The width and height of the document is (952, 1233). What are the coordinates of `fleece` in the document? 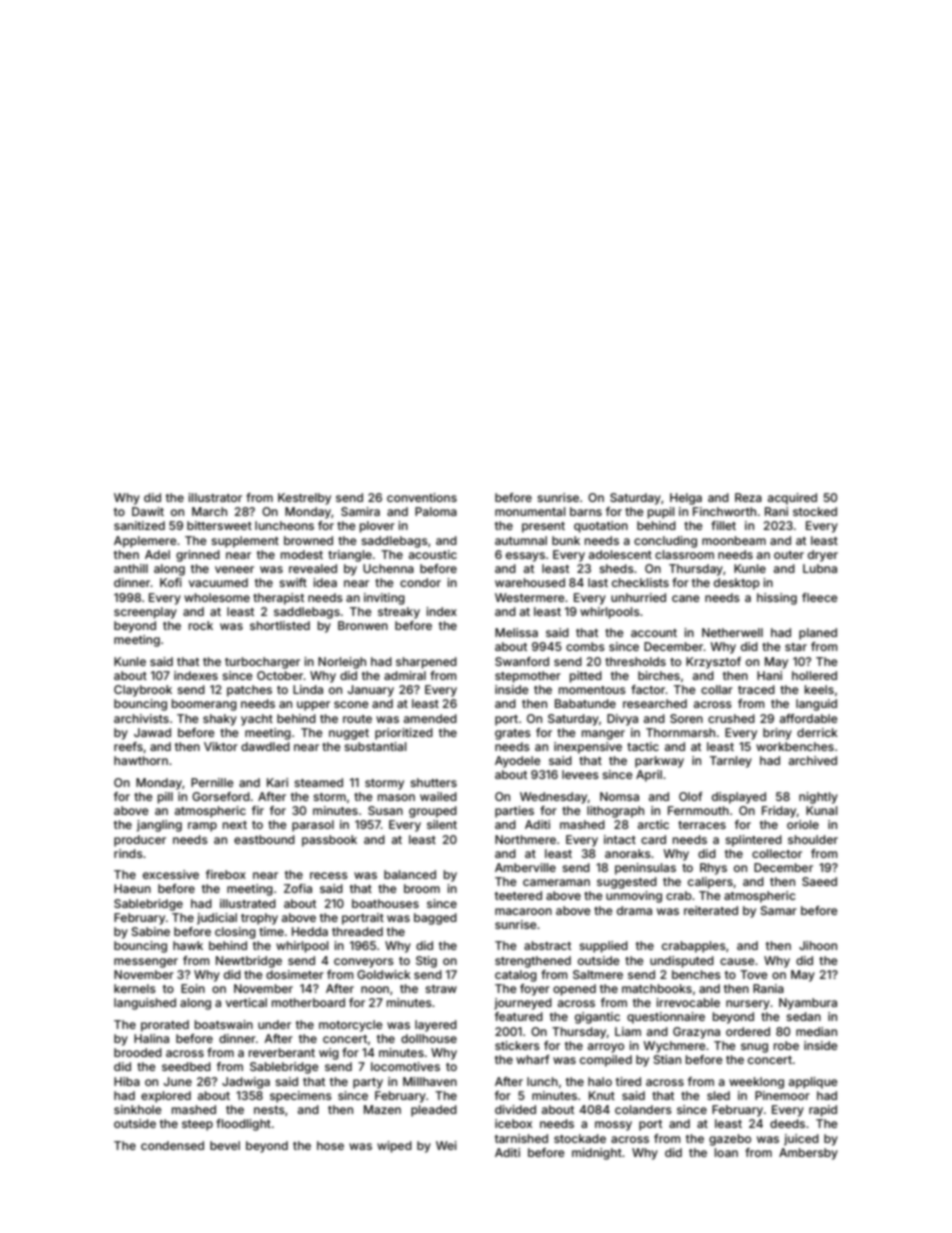 It's located at (820, 597).
